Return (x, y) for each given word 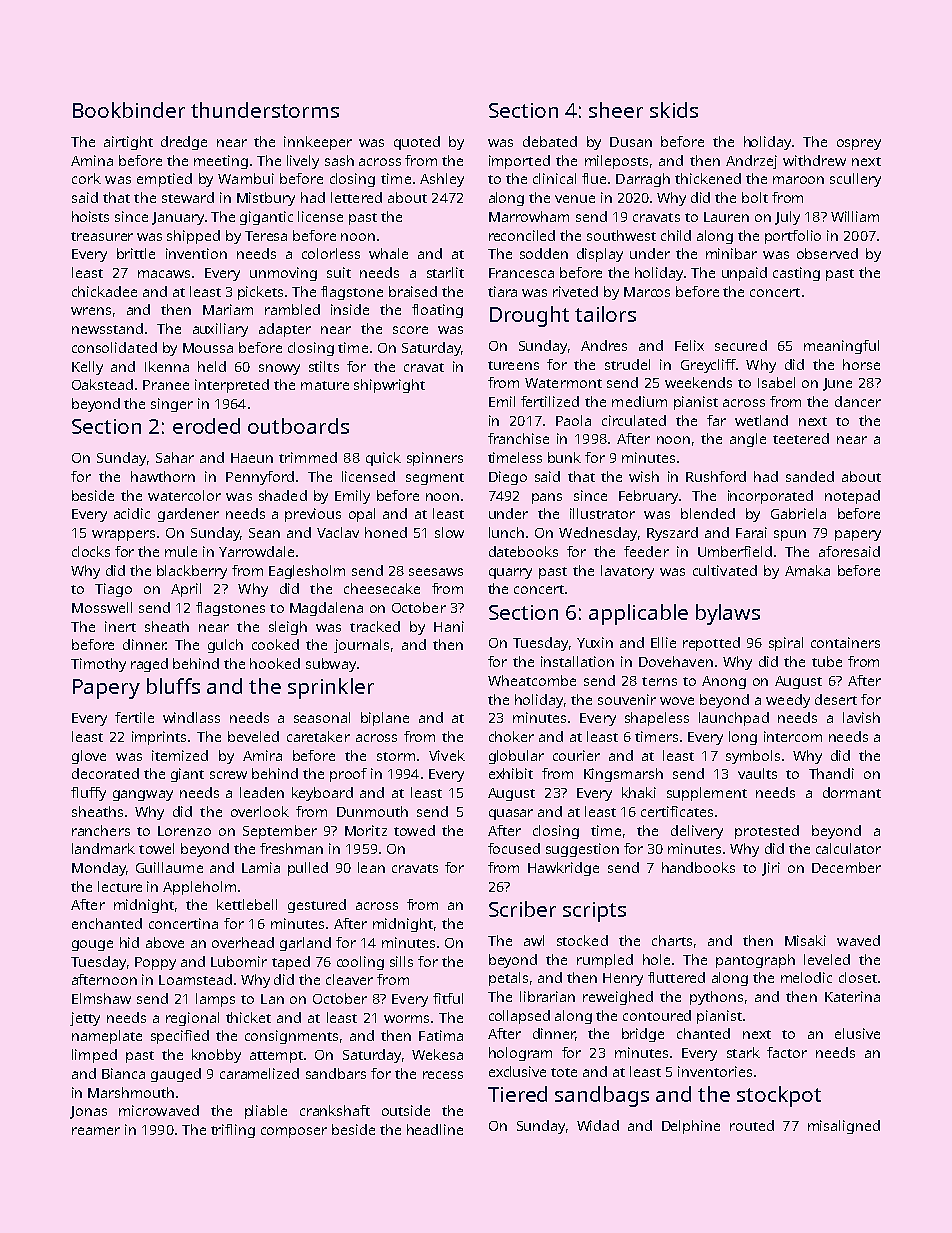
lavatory (627, 572)
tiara (502, 291)
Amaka (807, 570)
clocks (91, 551)
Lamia (261, 867)
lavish (861, 717)
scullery (855, 180)
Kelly (87, 368)
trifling (233, 1131)
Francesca (521, 273)
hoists (90, 216)
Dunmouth (372, 811)
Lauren (726, 217)
